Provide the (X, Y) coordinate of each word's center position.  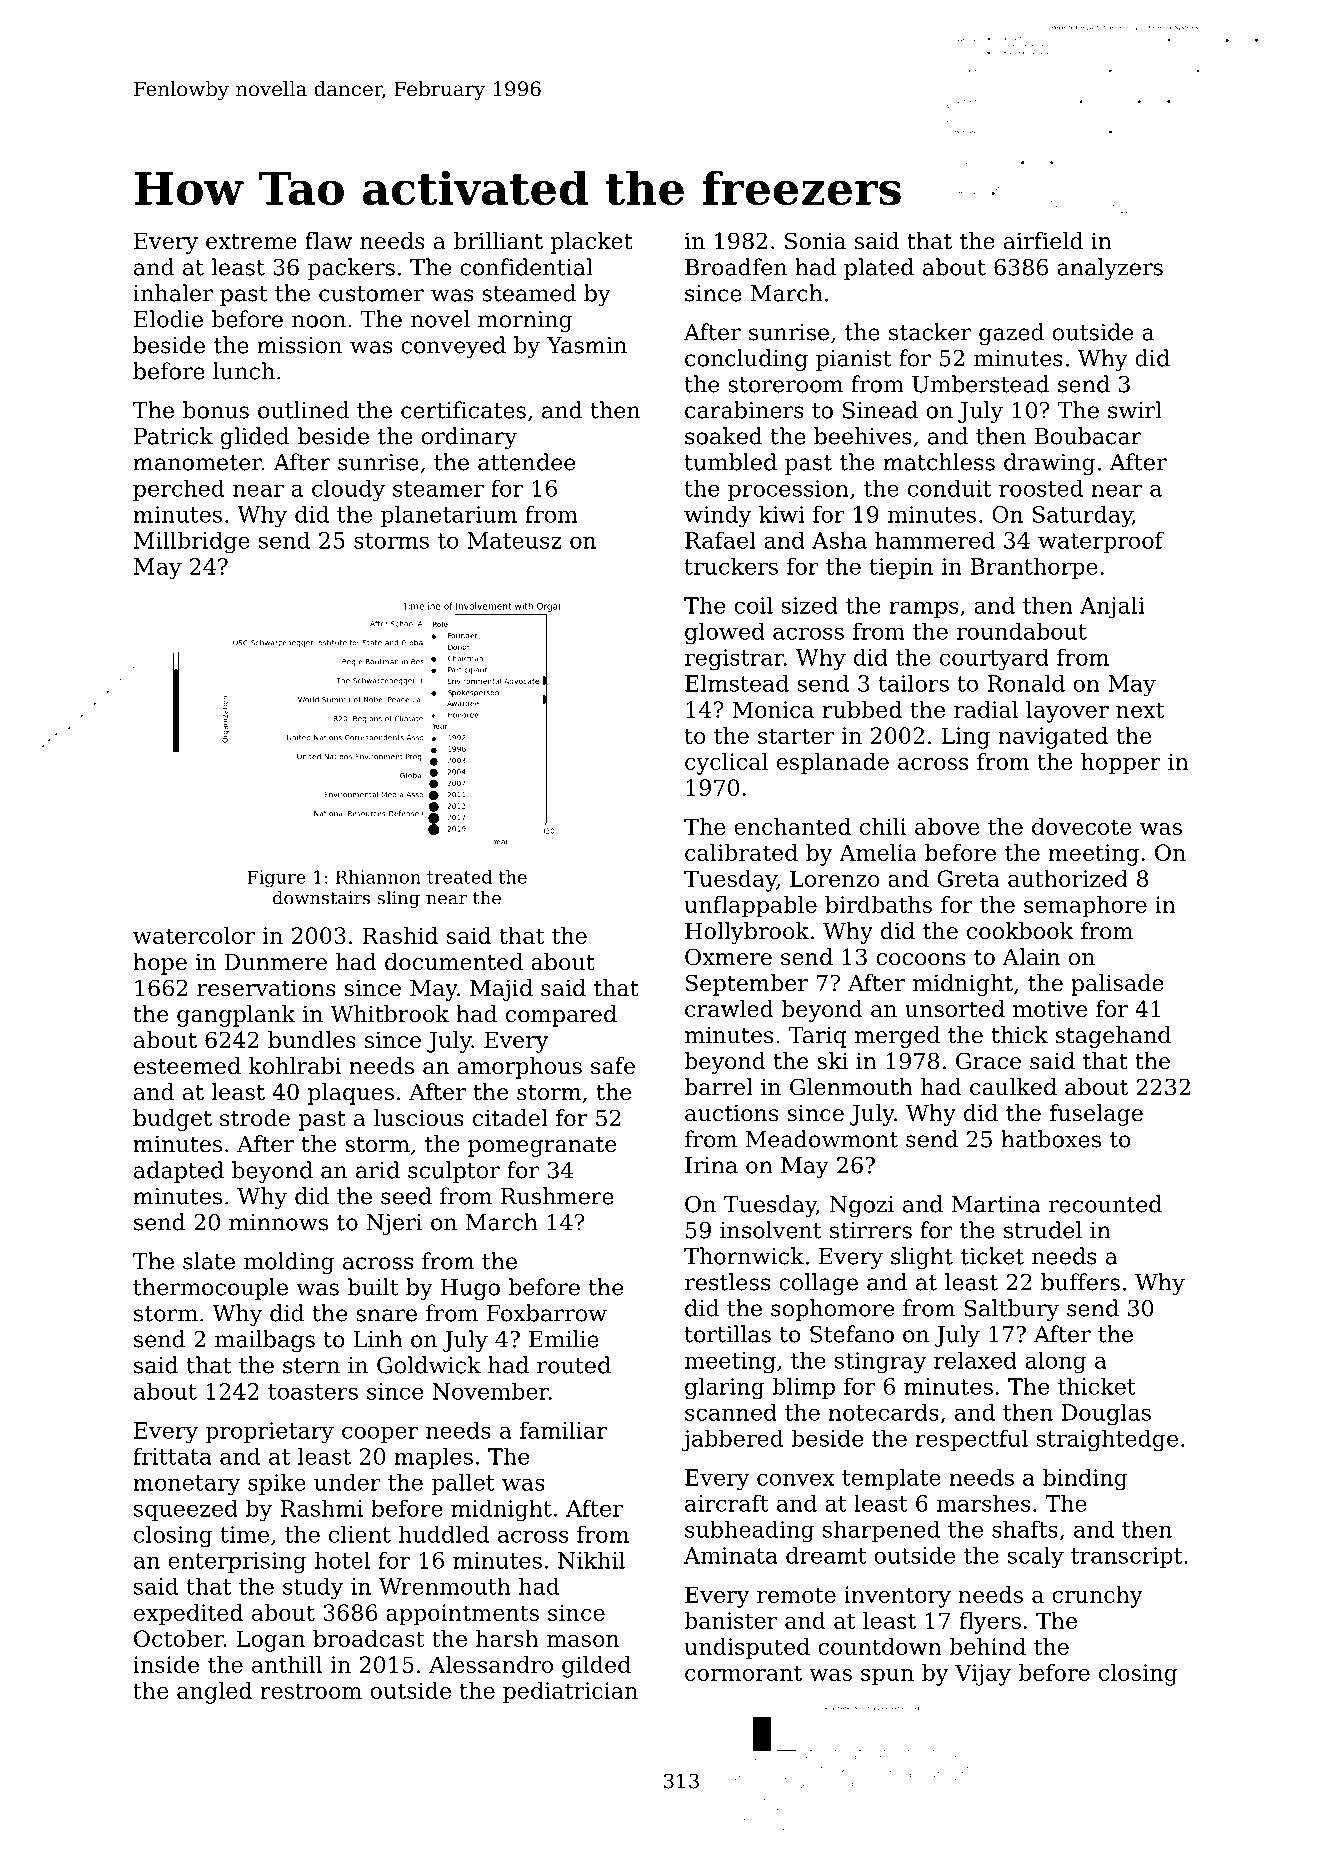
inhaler (173, 293)
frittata (172, 1456)
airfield (1043, 241)
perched (178, 490)
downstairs (321, 897)
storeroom (785, 385)
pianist (854, 360)
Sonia (815, 241)
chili (883, 826)
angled (214, 1693)
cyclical (726, 764)
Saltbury (1011, 1310)
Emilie (564, 1339)
